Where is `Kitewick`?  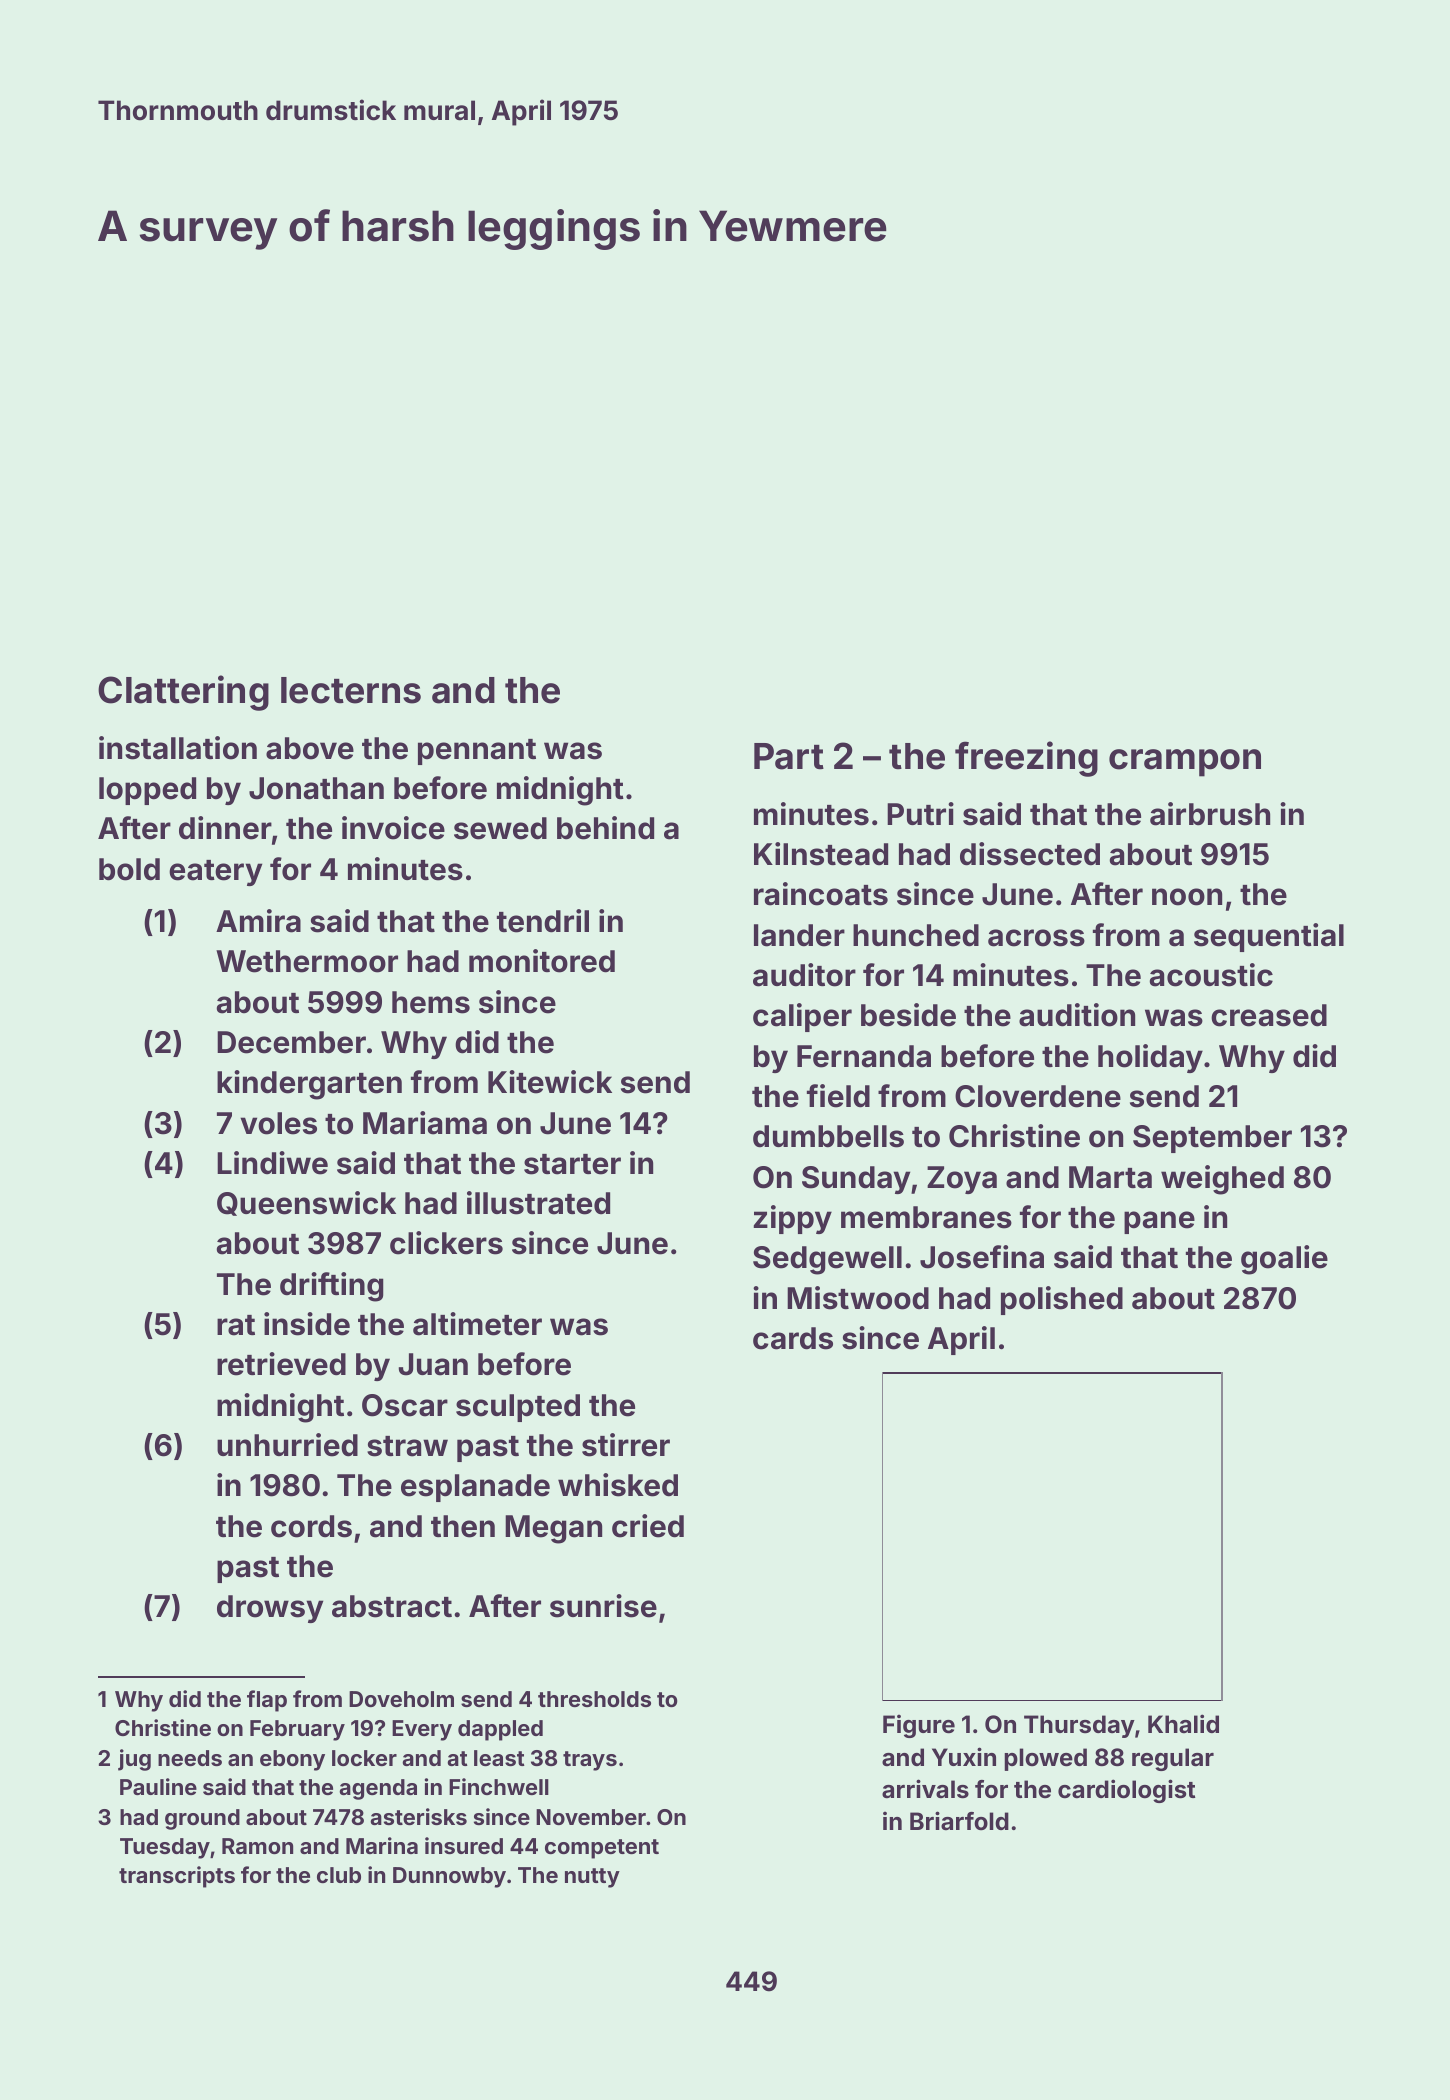 Kitewick is located at coordinates (550, 1082).
